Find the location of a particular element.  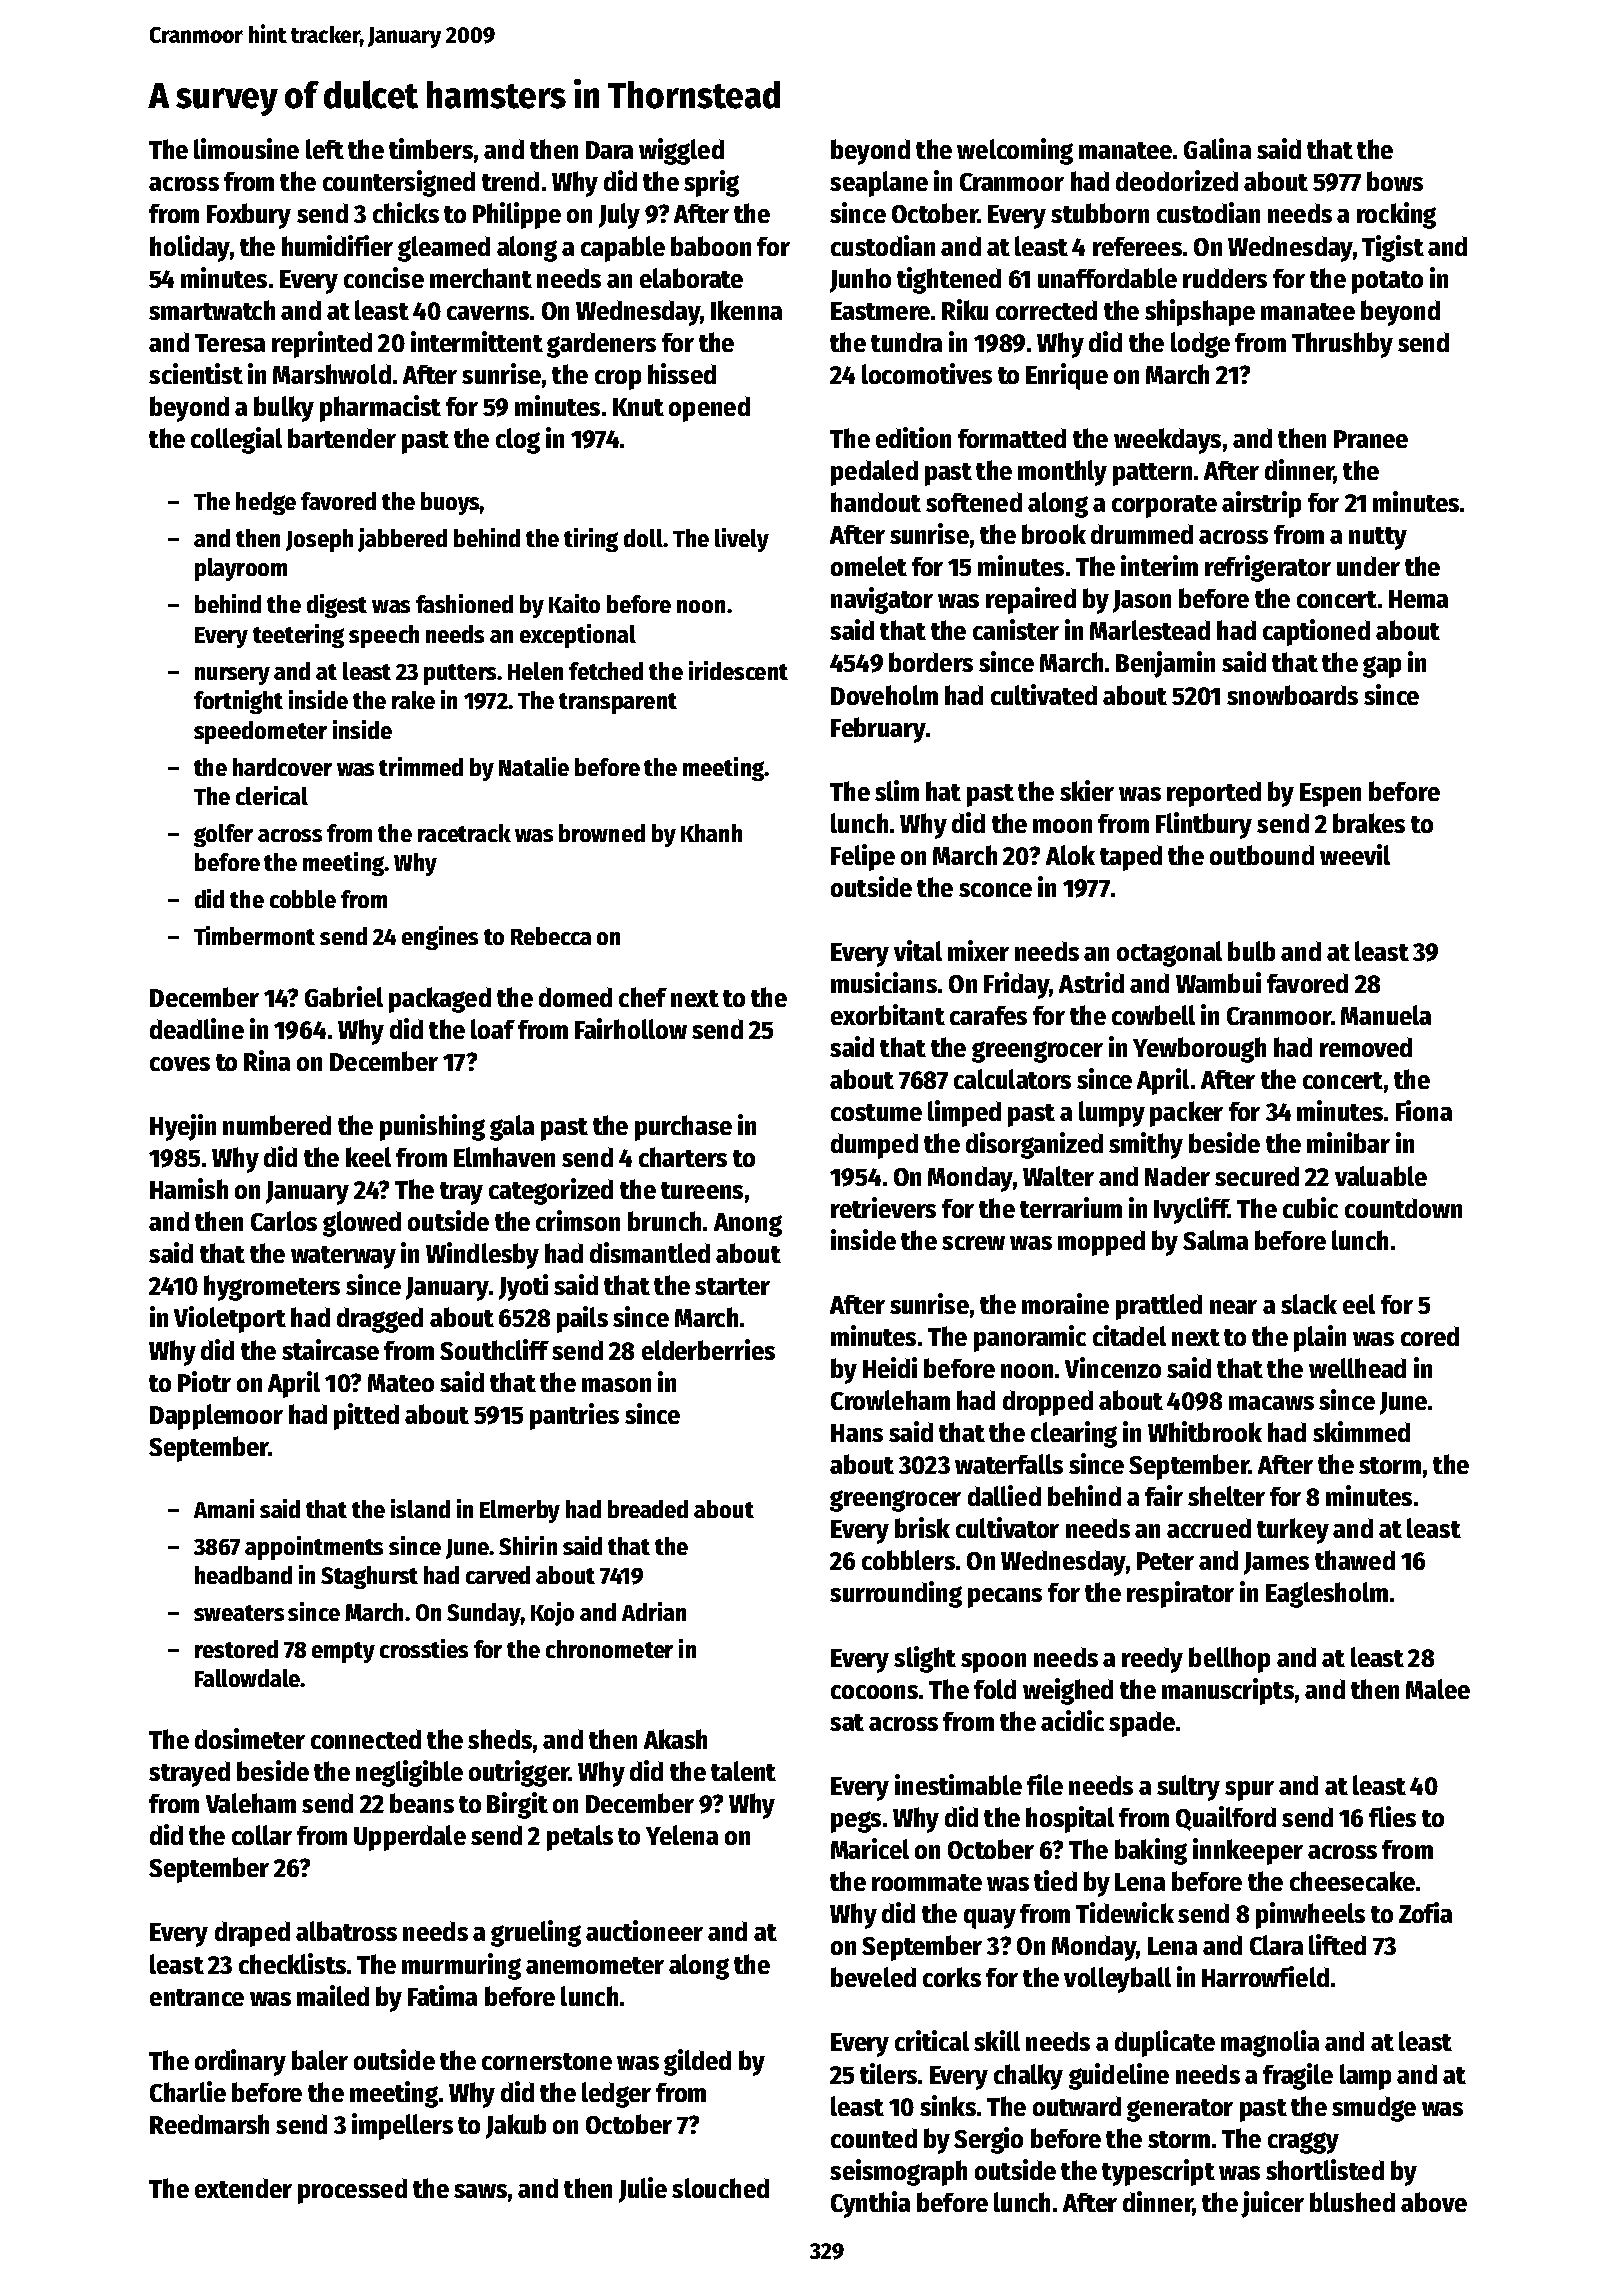

intermittent is located at coordinates (477, 341).
